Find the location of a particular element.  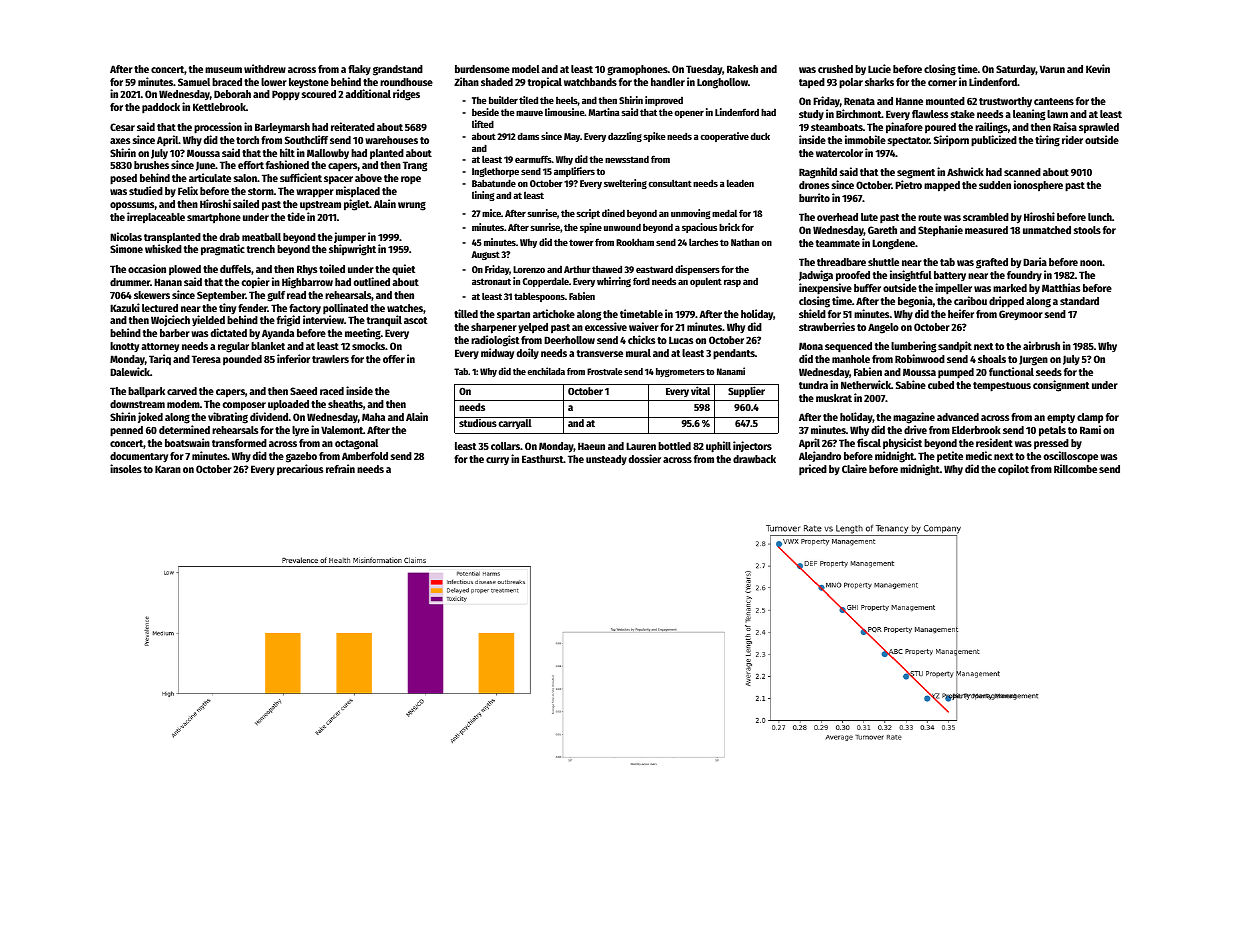

dictated is located at coordinates (229, 332).
